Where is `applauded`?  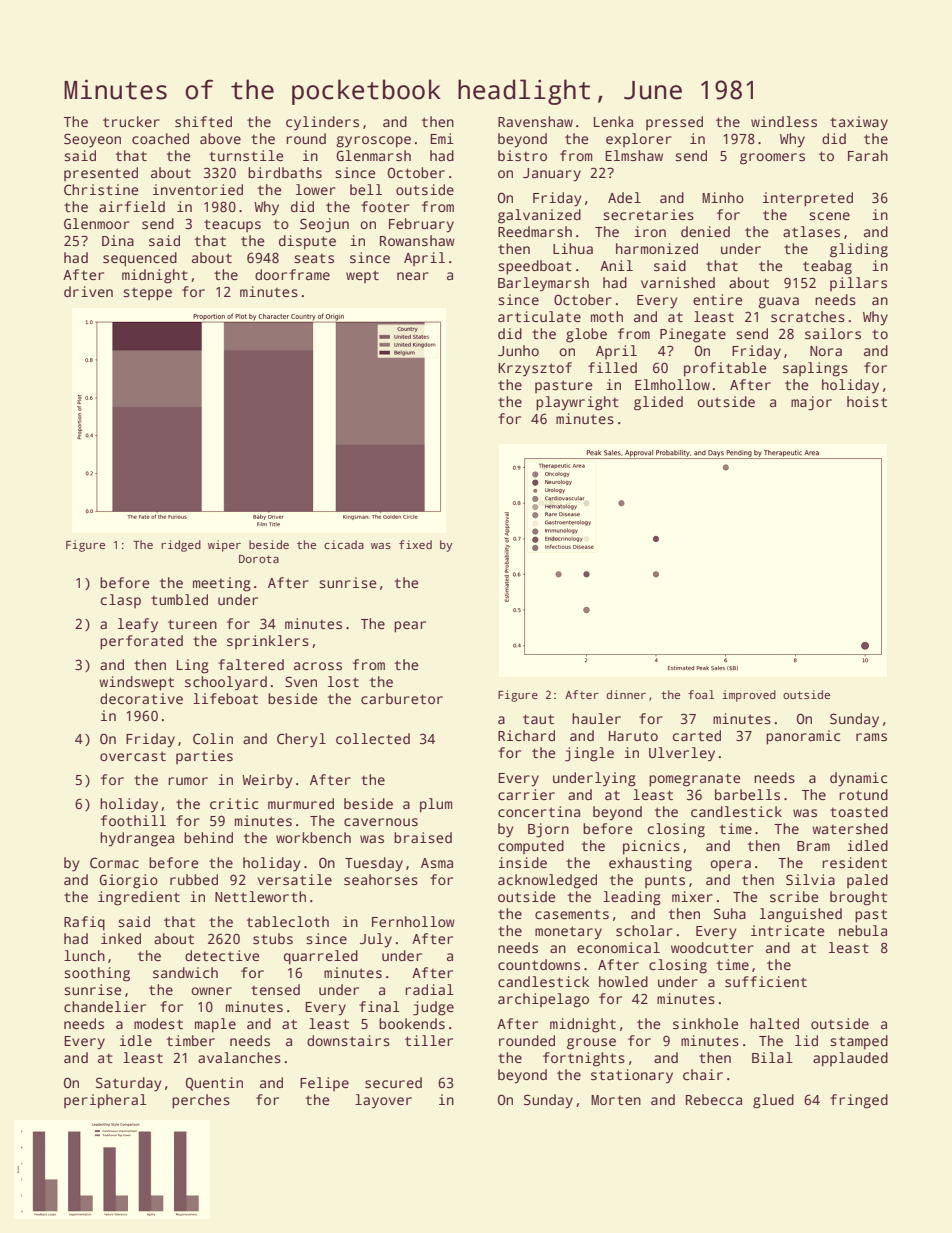
applauded is located at coordinates (850, 1059).
